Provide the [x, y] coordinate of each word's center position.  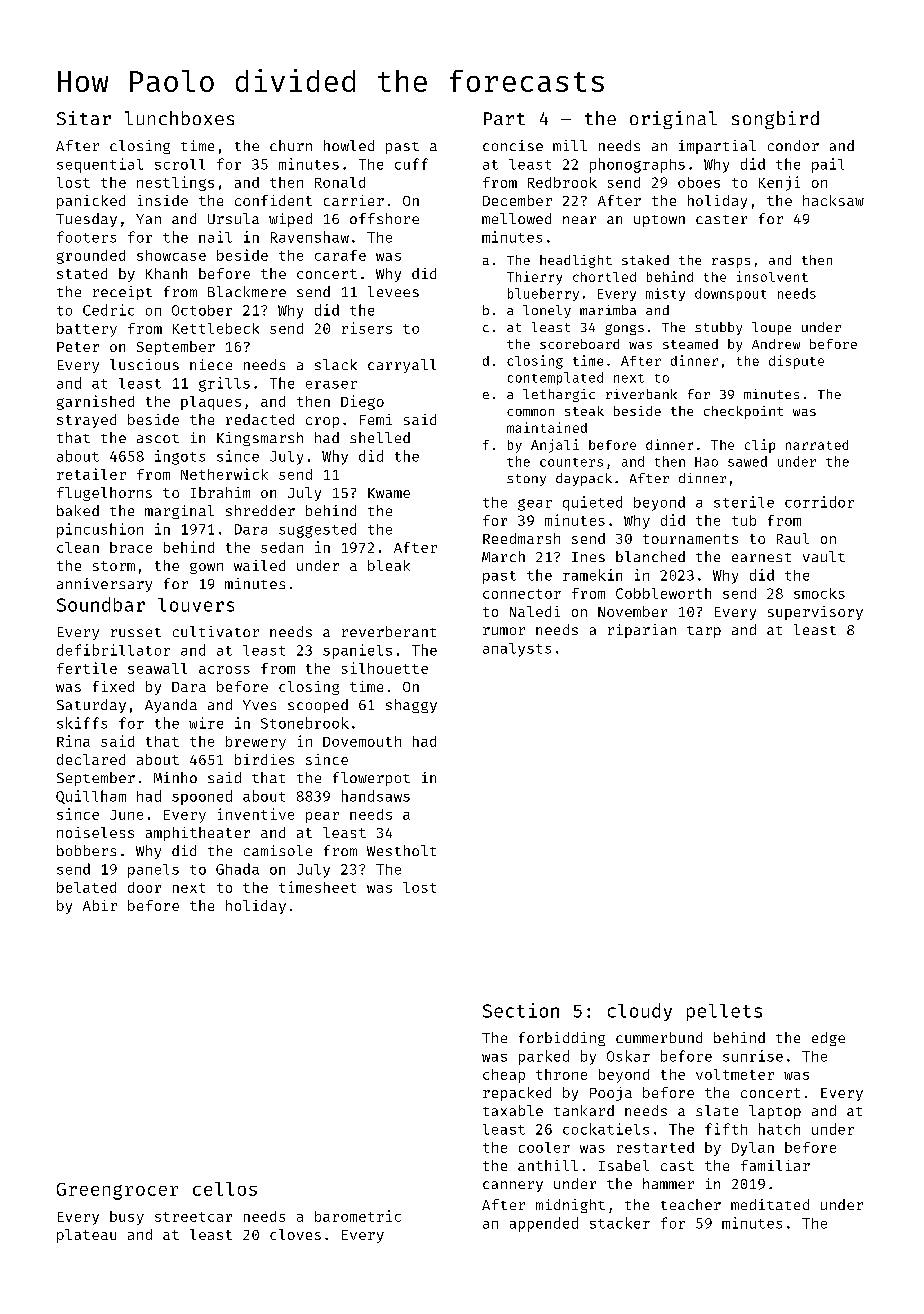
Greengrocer [117, 1191]
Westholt [401, 850]
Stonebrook [305, 723]
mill [570, 145]
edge [828, 1039]
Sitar [84, 118]
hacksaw [833, 200]
